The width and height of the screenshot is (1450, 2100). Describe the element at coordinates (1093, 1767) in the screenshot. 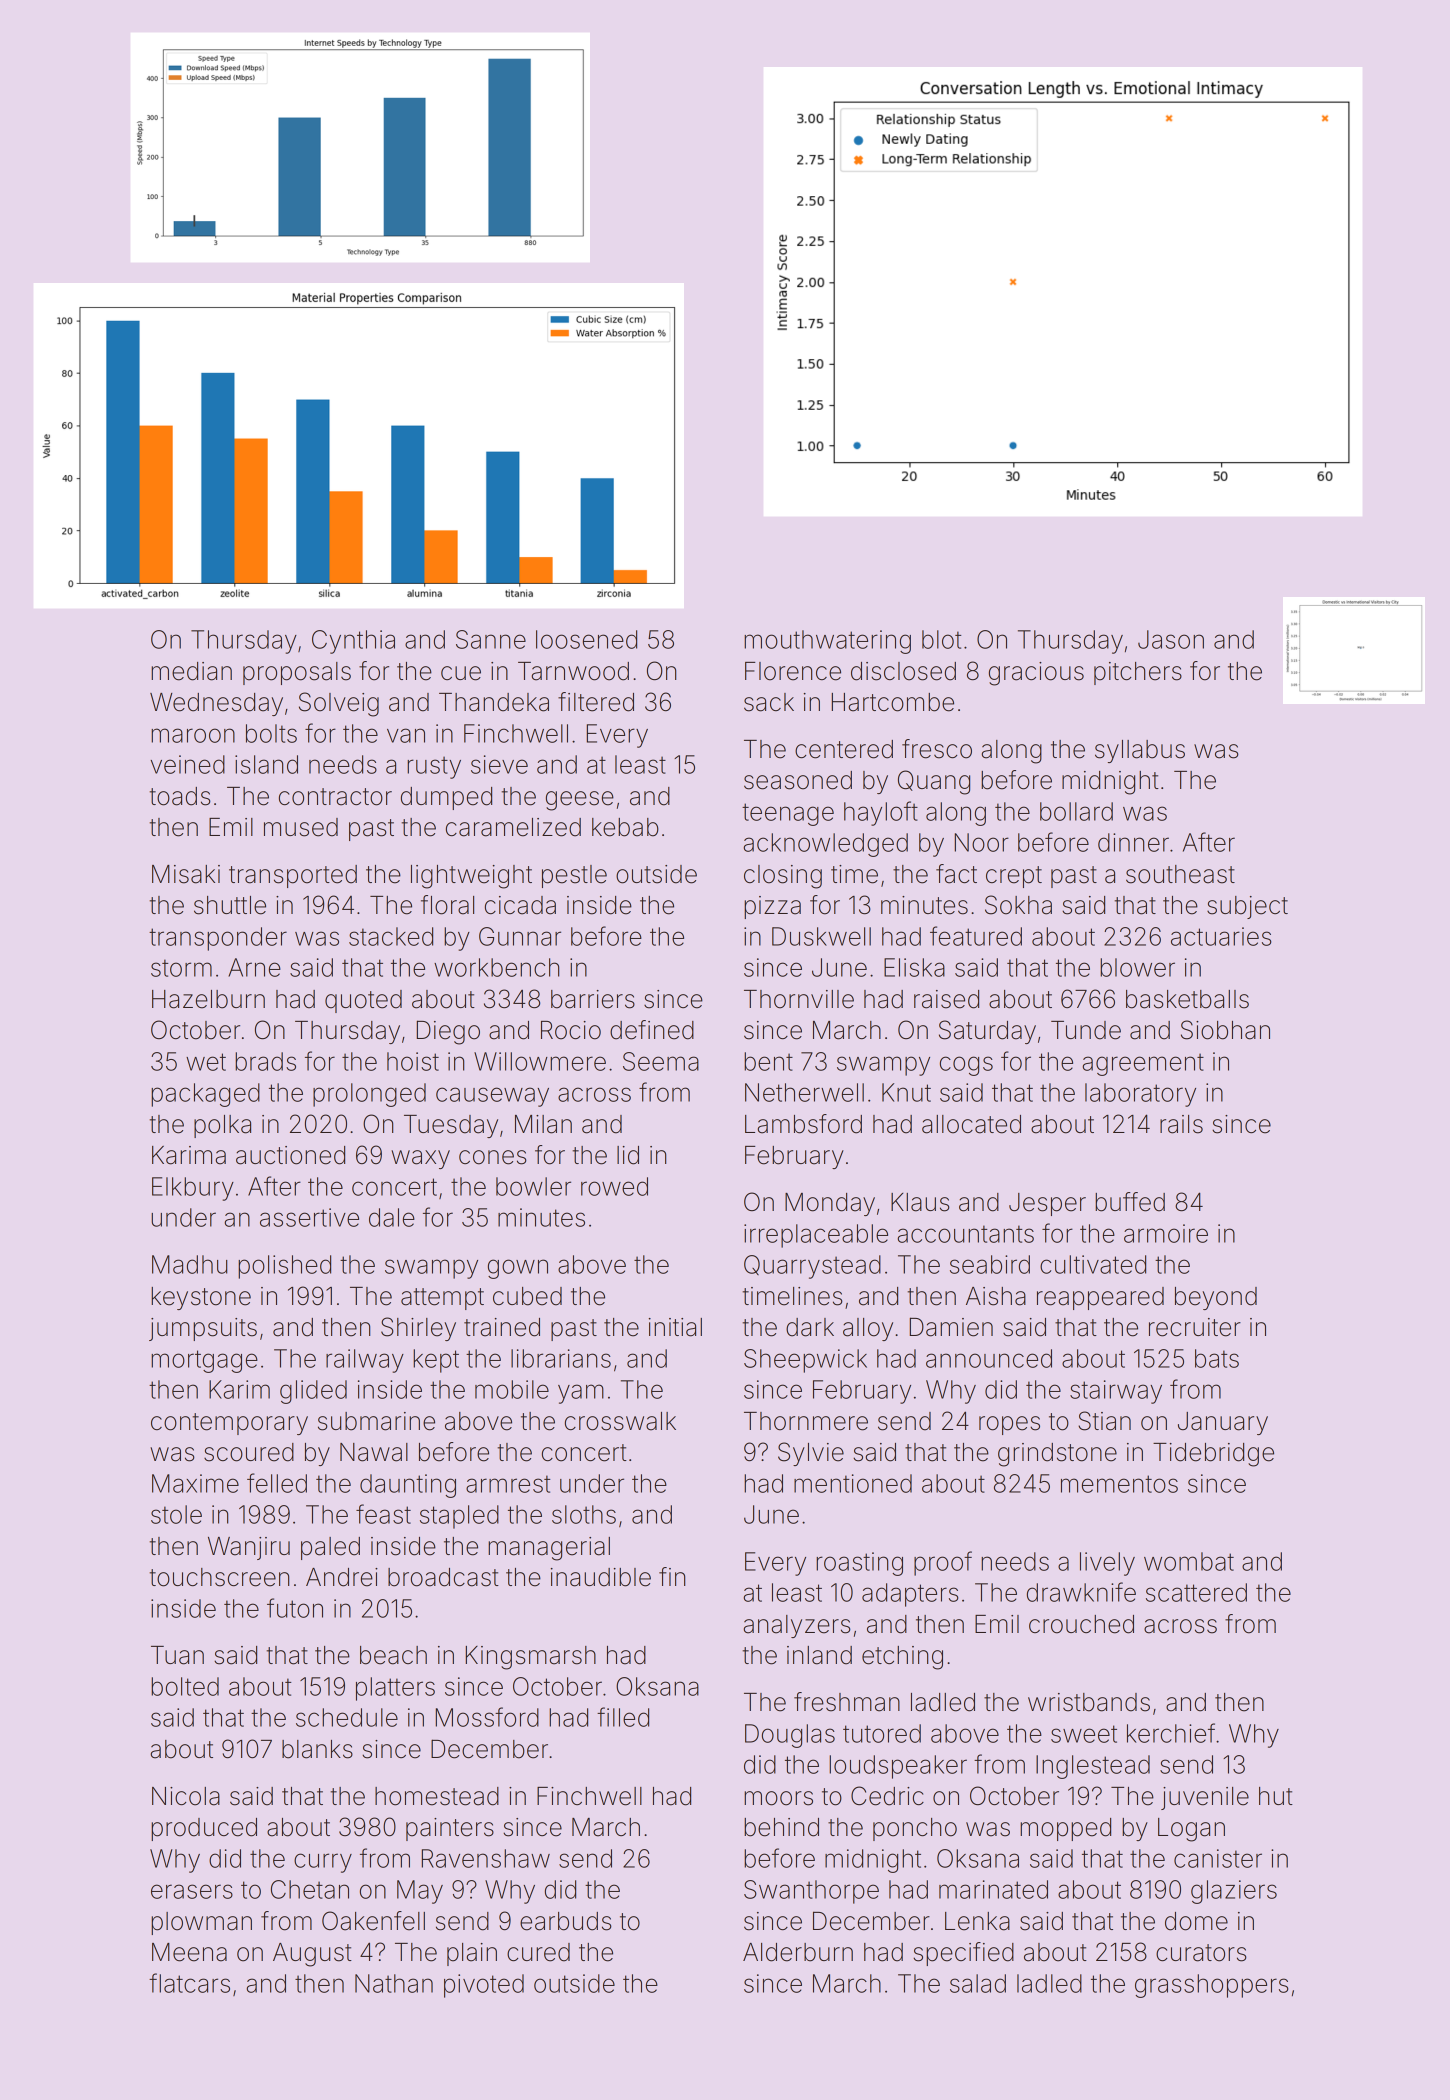

I see `Inglestead` at that location.
